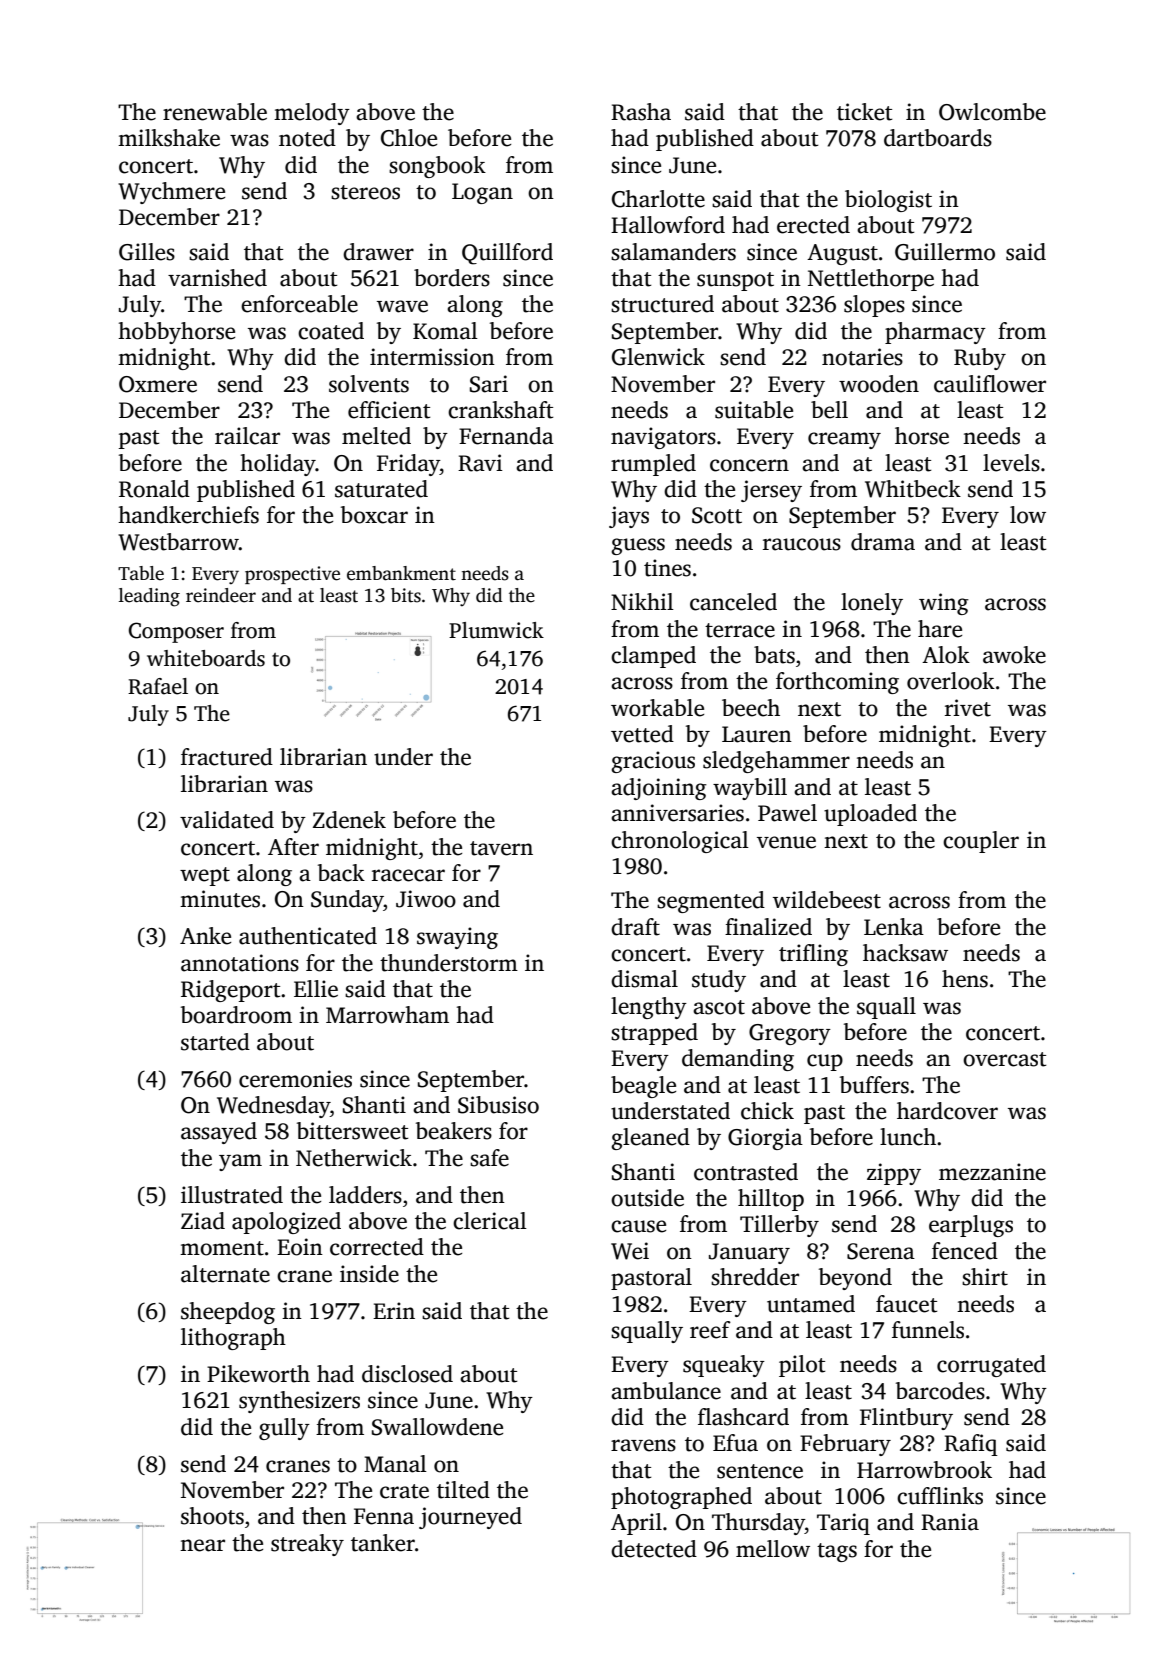 This document has width=1165, height=1654. Describe the element at coordinates (668, 225) in the document. I see `Hallowford` at that location.
